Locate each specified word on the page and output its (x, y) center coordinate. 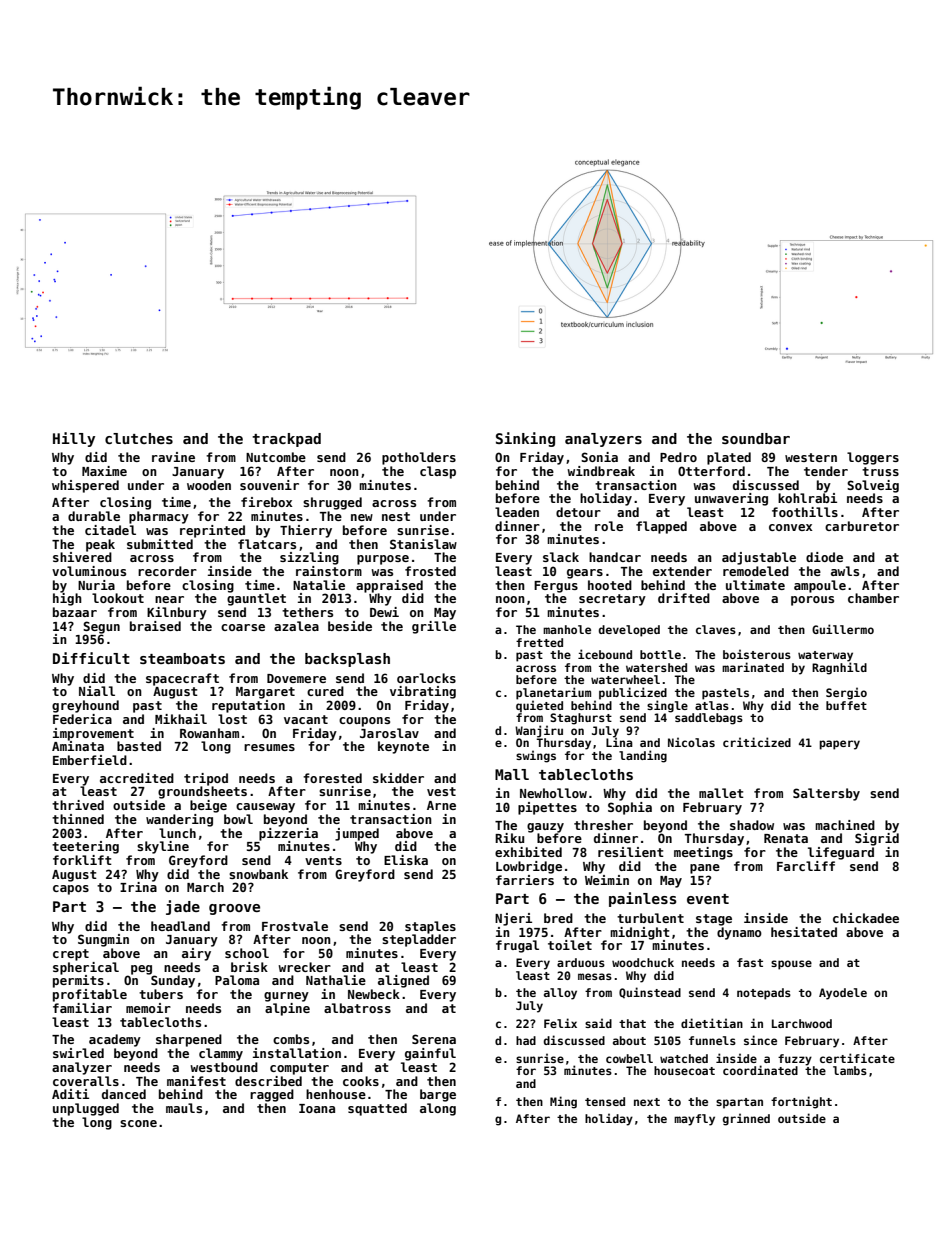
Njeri (513, 919)
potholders (419, 458)
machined (845, 825)
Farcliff (806, 866)
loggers (873, 458)
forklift (82, 860)
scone (138, 1123)
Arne (441, 805)
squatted (377, 1109)
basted (139, 746)
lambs (850, 1070)
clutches (139, 438)
